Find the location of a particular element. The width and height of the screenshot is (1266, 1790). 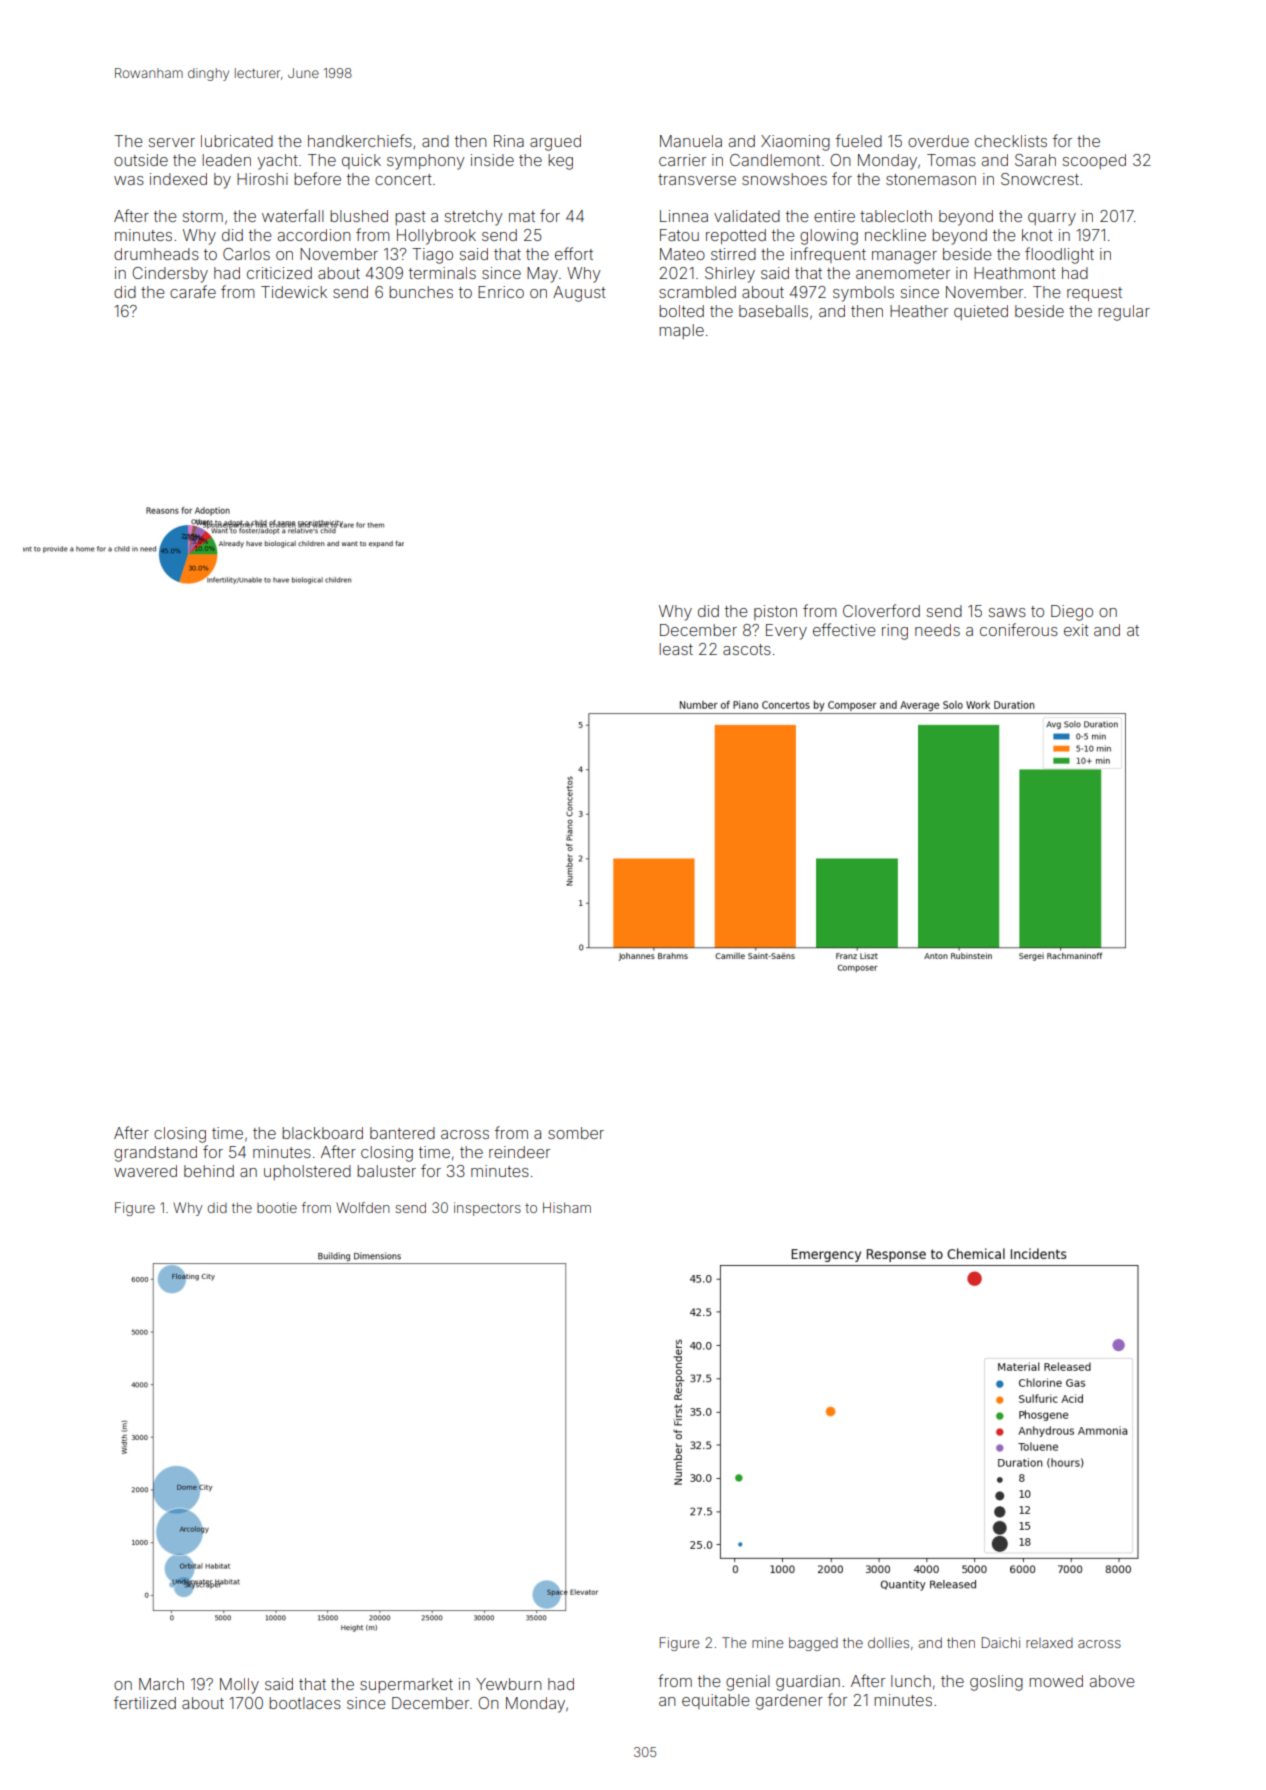

least is located at coordinates (676, 649).
